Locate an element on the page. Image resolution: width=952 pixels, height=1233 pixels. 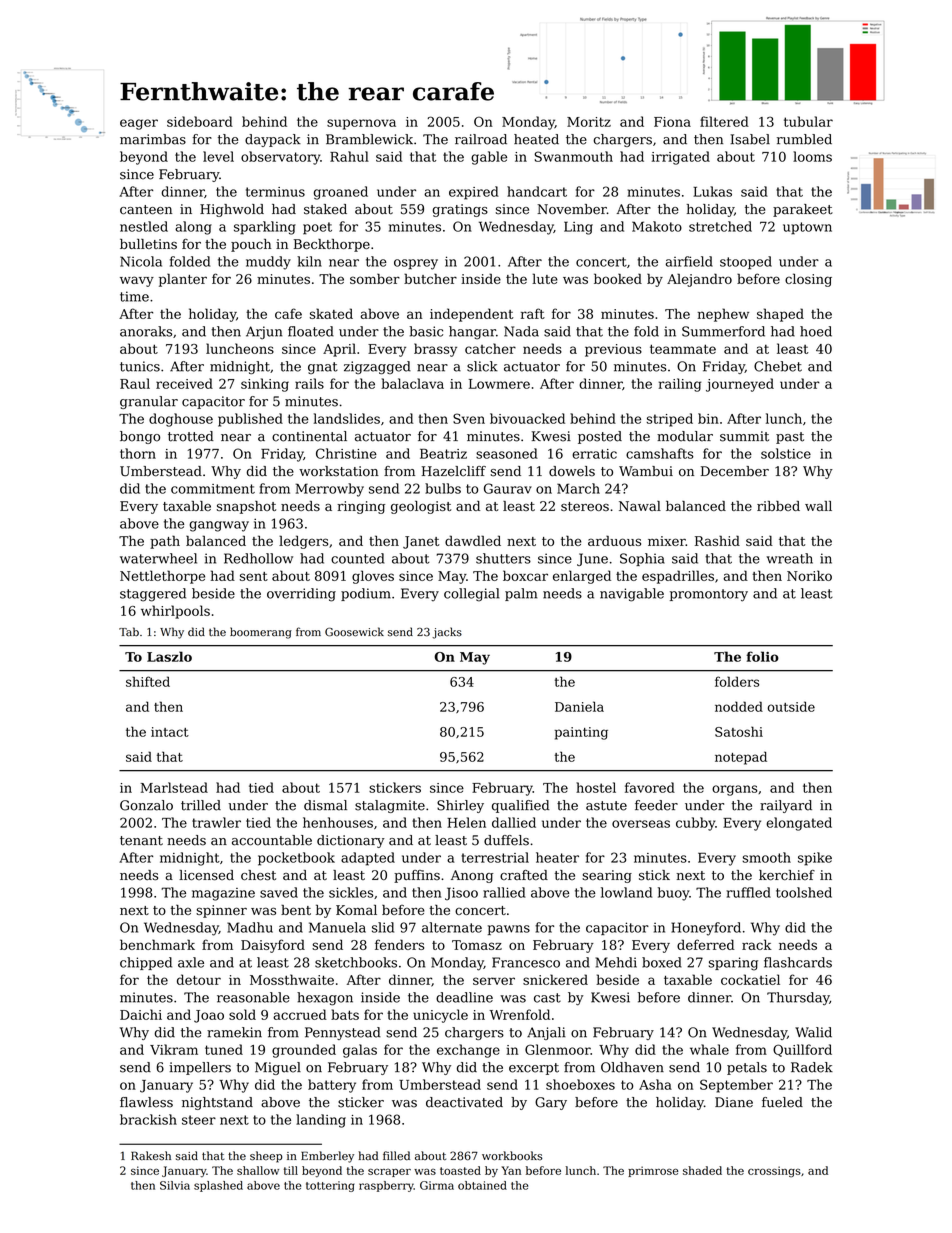
accountable is located at coordinates (272, 840).
